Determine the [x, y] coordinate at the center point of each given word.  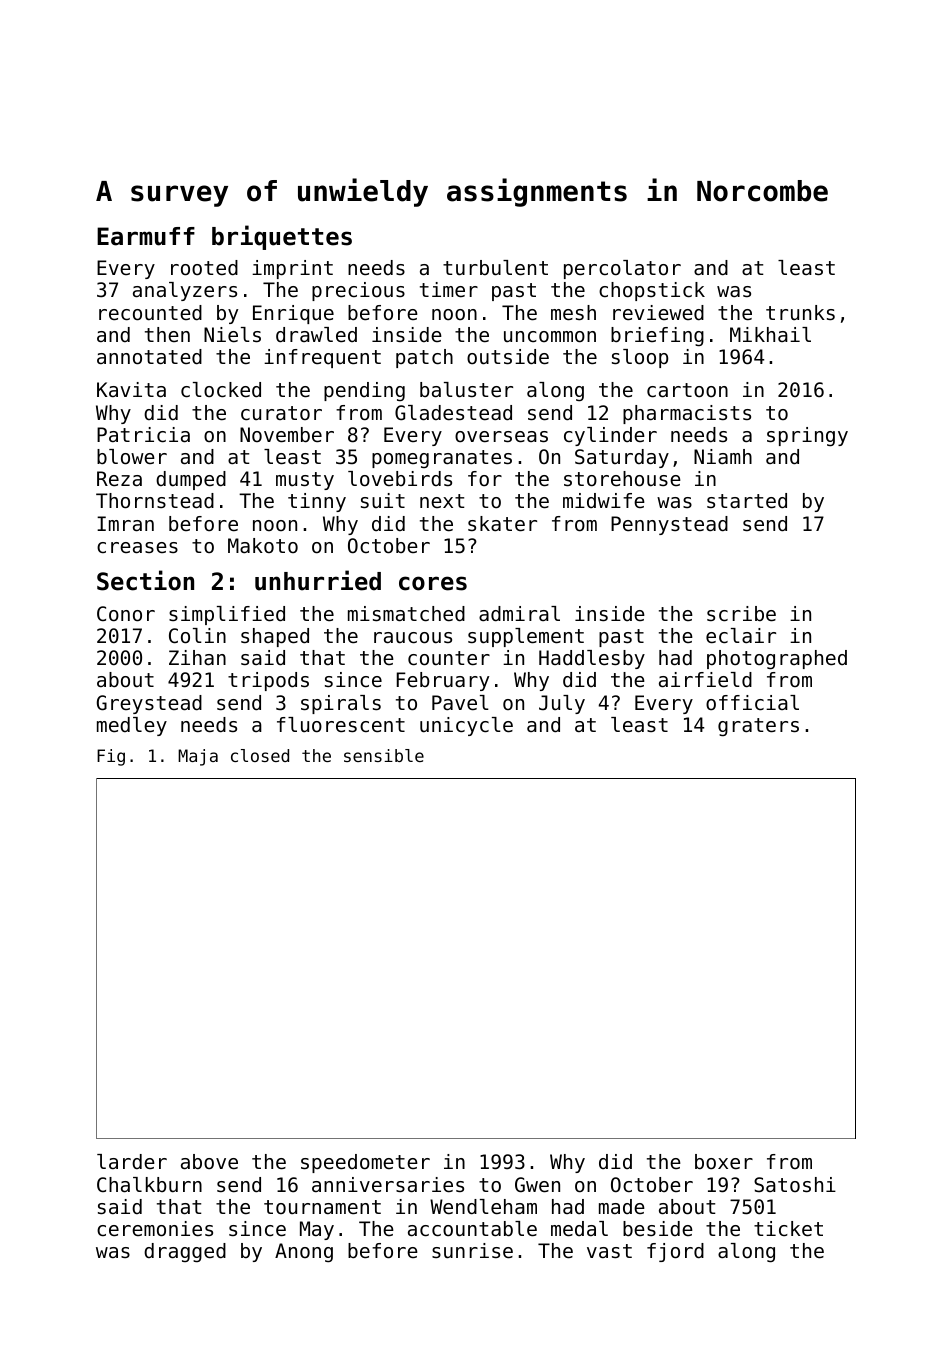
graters [758, 727]
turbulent [495, 268]
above [209, 1162]
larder [132, 1161]
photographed [777, 659]
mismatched [406, 614]
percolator [622, 269]
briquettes [282, 237]
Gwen [537, 1185]
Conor [126, 614]
